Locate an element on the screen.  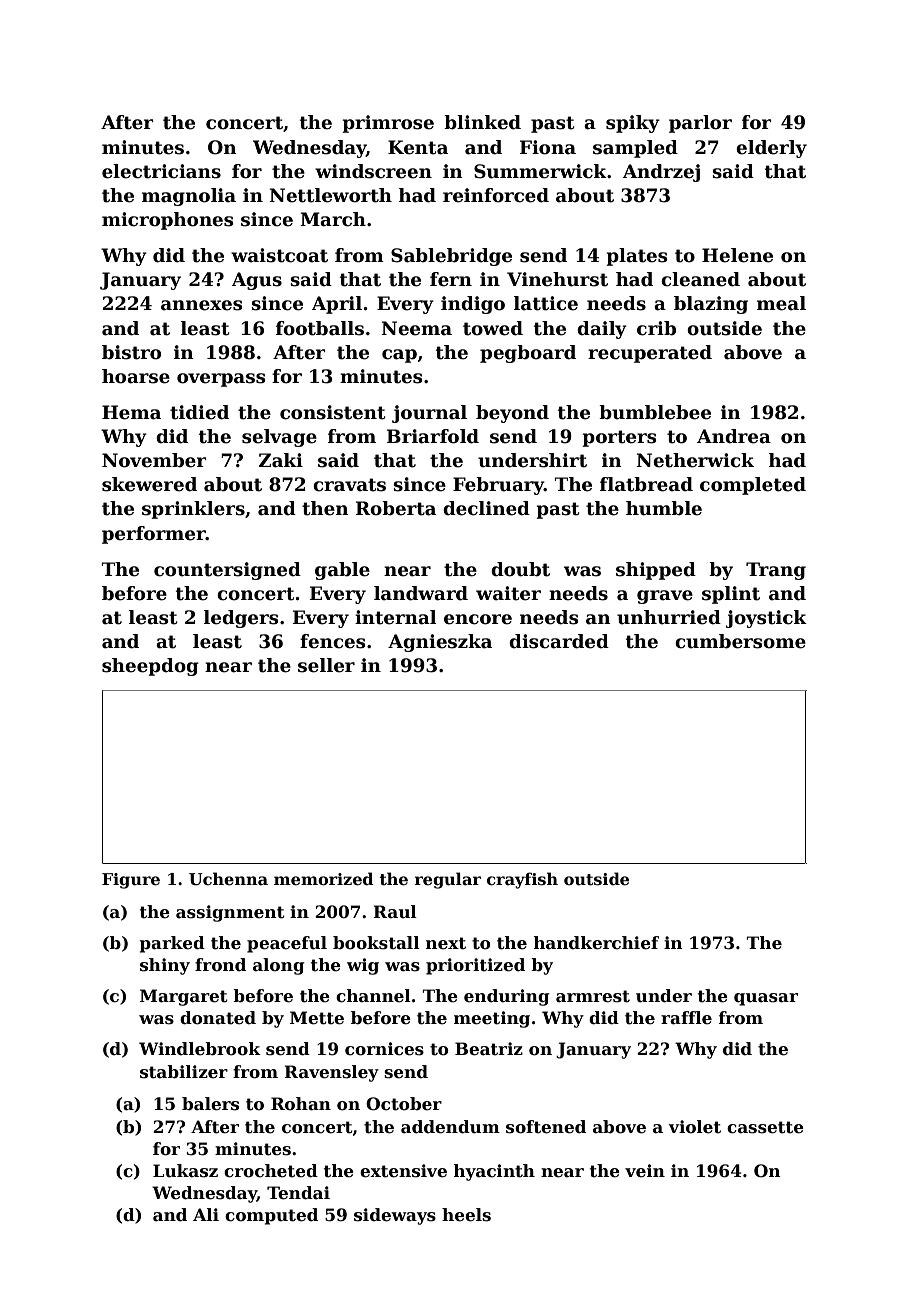
Lukasz is located at coordinates (185, 1171).
